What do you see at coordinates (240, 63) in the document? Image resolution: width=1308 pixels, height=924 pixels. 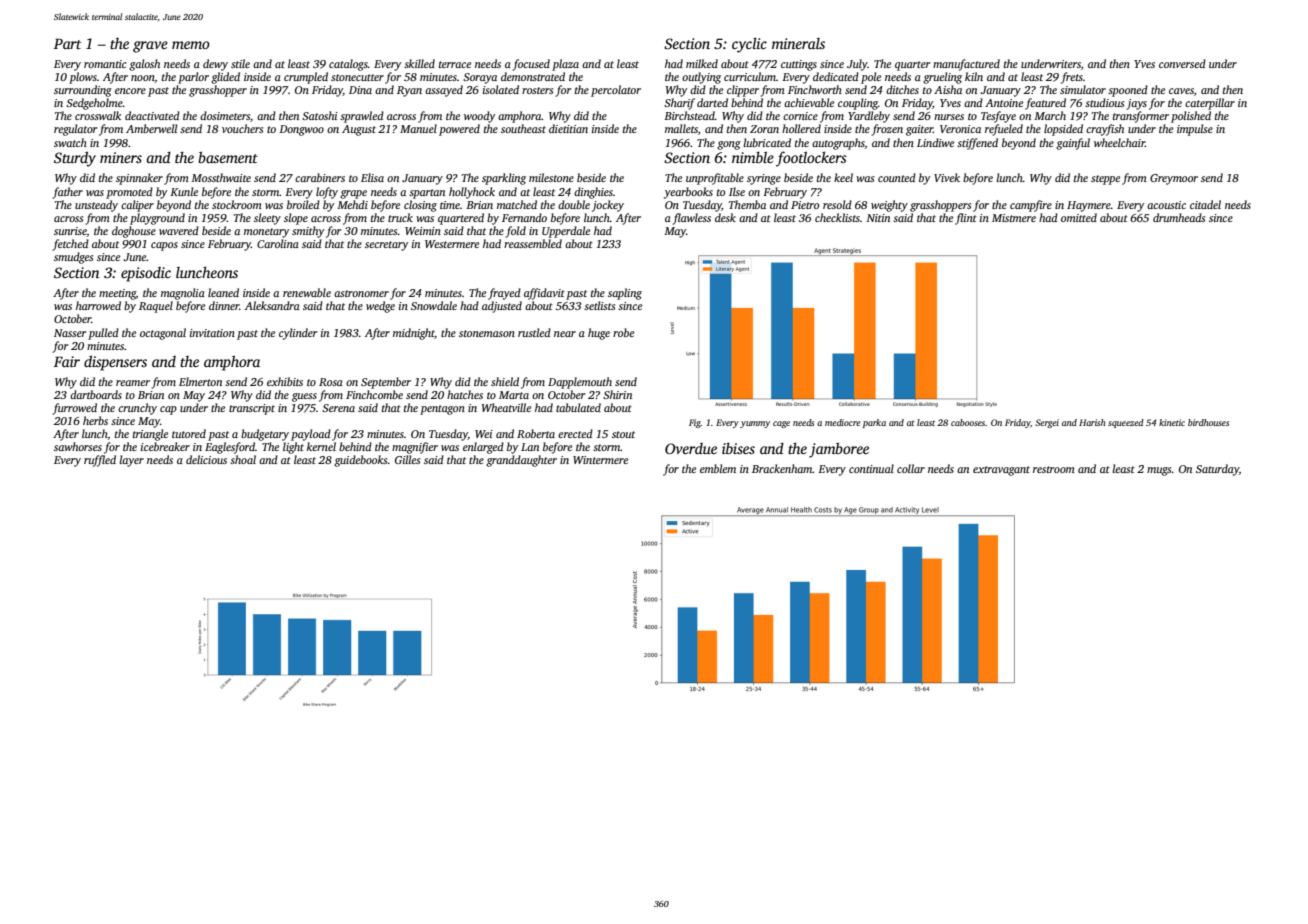 I see `stile` at bounding box center [240, 63].
